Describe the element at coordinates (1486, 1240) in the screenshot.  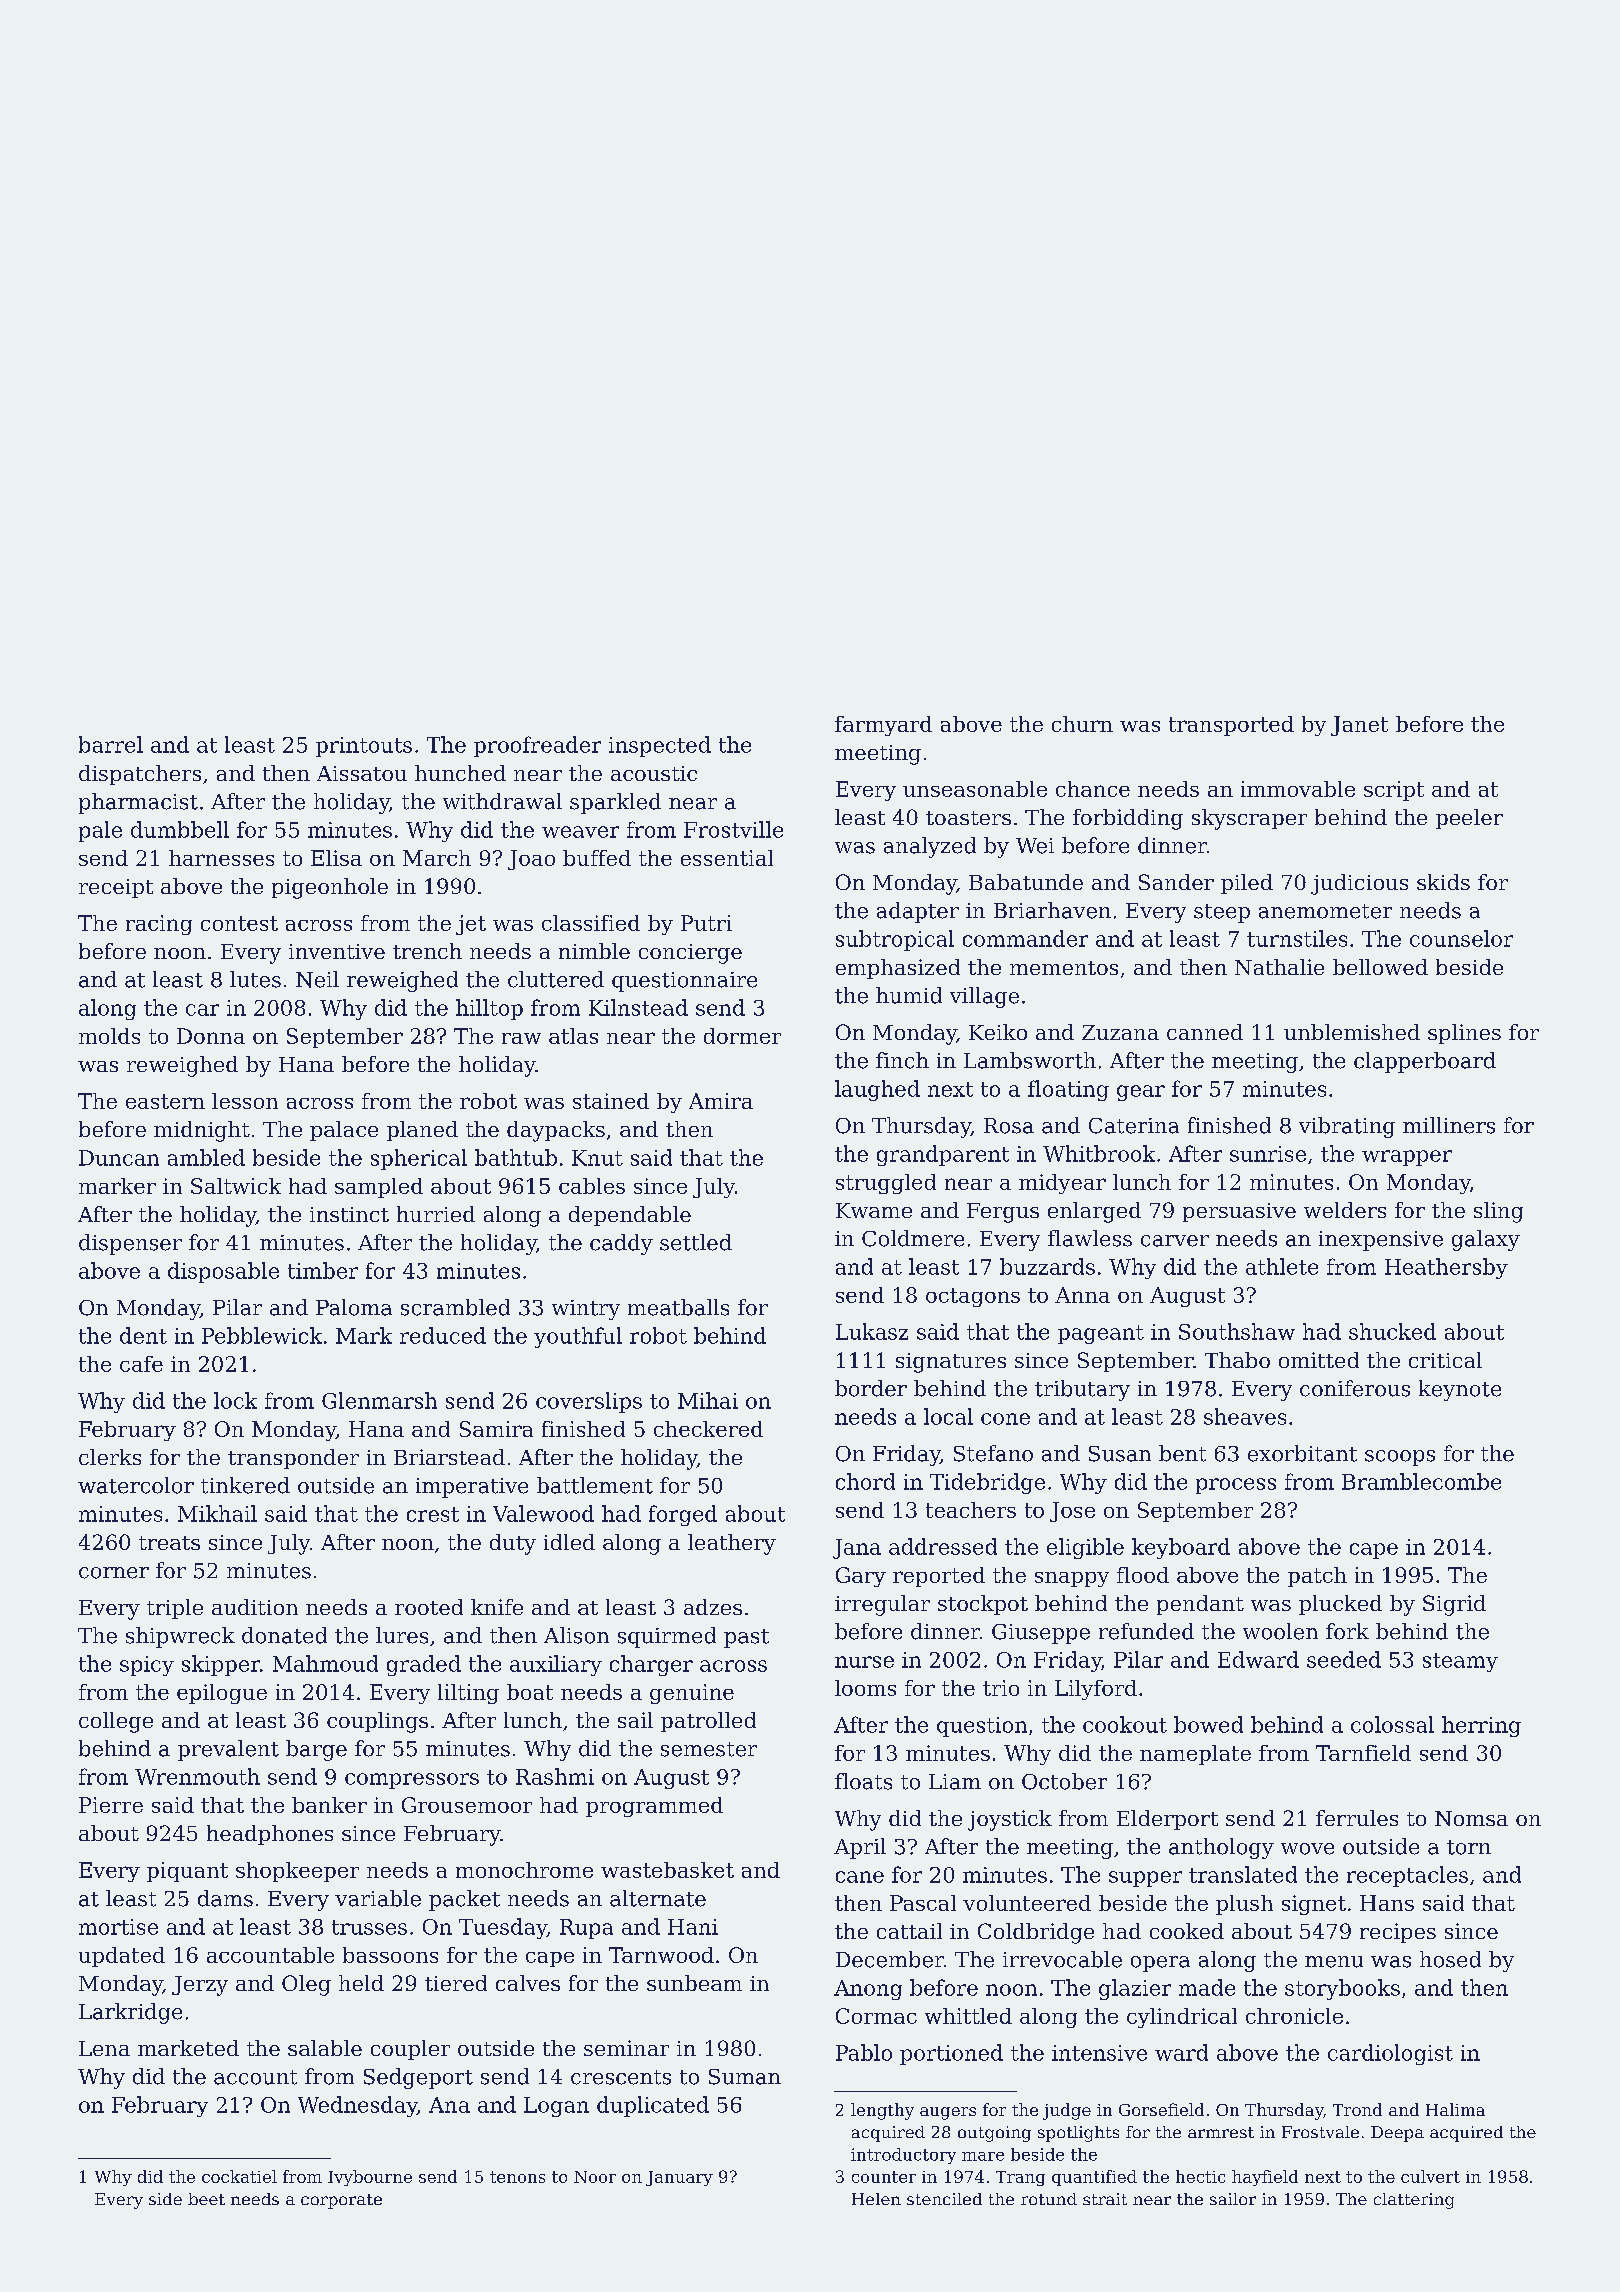
I see `galaxy` at that location.
